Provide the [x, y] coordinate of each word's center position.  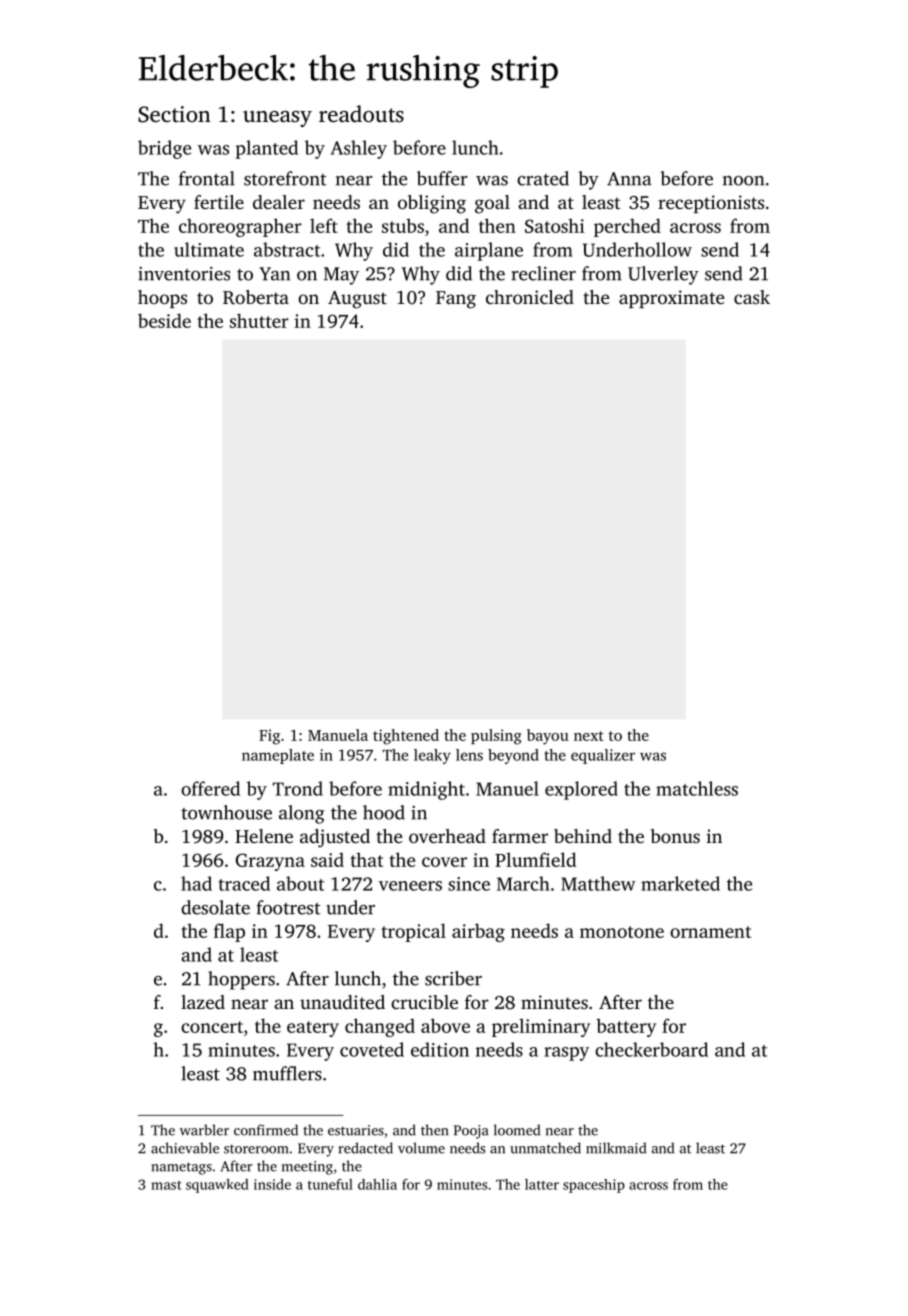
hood [384, 812]
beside [164, 320]
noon [743, 181]
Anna [629, 179]
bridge [164, 149]
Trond [298, 788]
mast [166, 1185]
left [324, 225]
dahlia [377, 1184]
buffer [442, 178]
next [589, 736]
